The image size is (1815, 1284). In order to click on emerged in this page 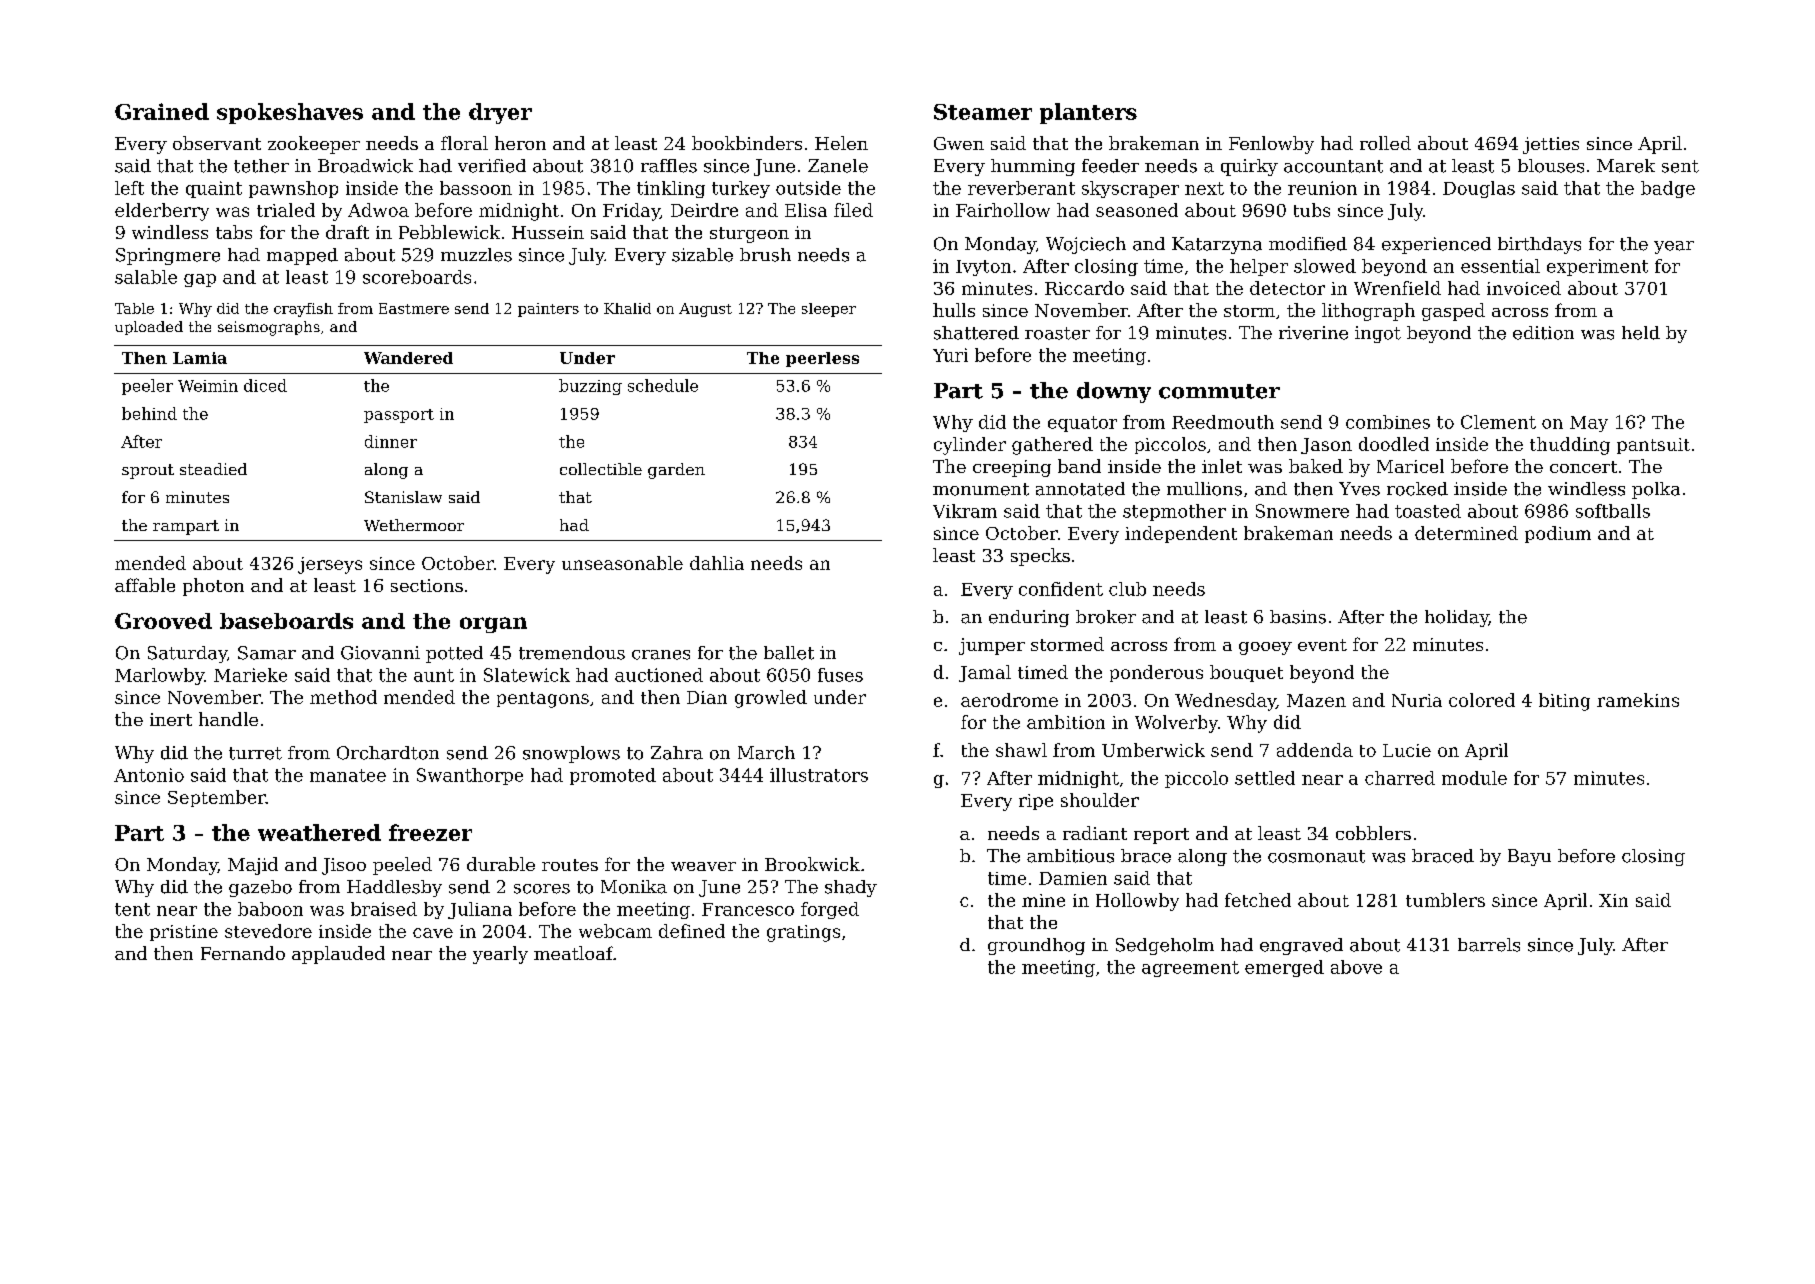, I will do `click(1284, 968)`.
